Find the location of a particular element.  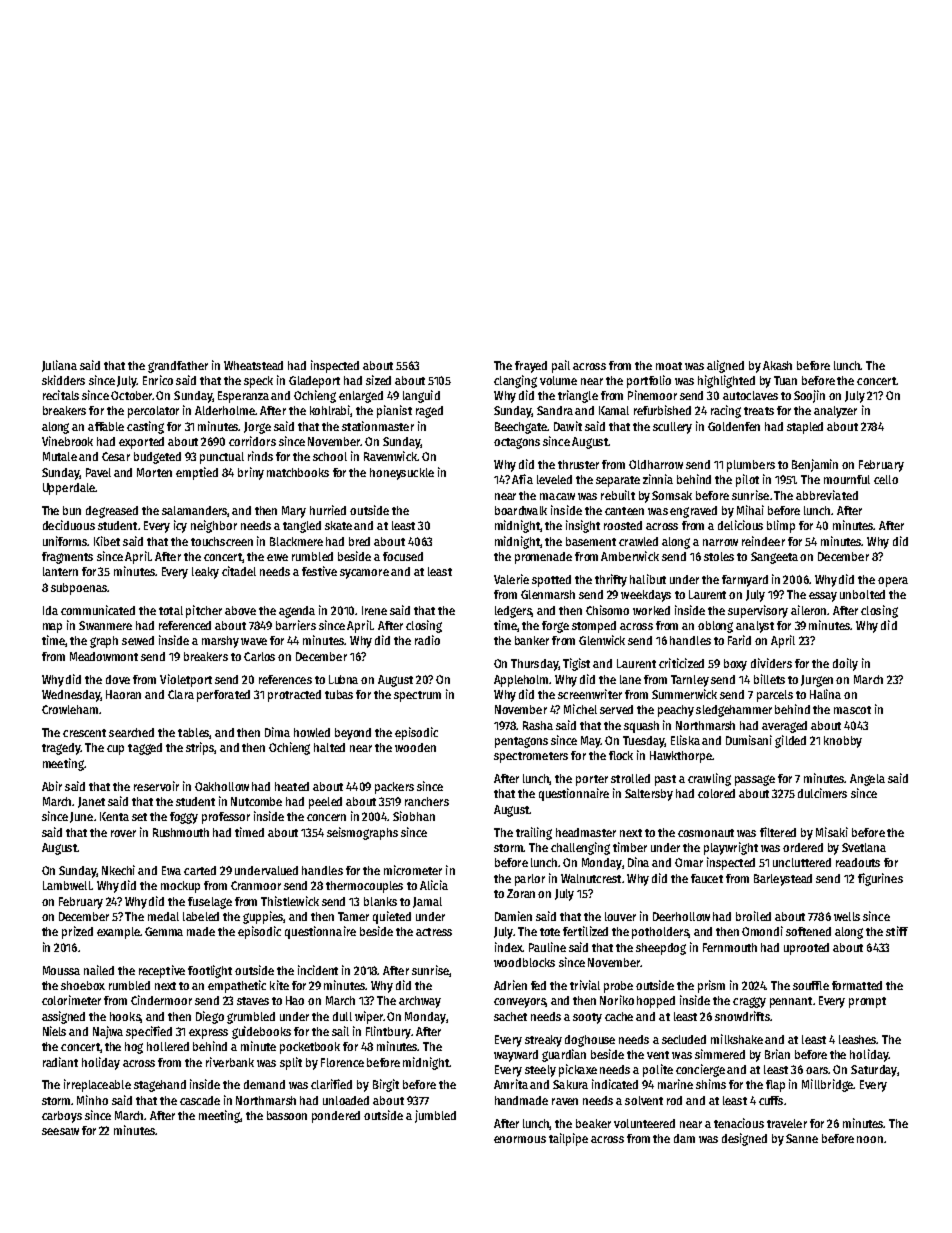

supervisory is located at coordinates (758, 611).
